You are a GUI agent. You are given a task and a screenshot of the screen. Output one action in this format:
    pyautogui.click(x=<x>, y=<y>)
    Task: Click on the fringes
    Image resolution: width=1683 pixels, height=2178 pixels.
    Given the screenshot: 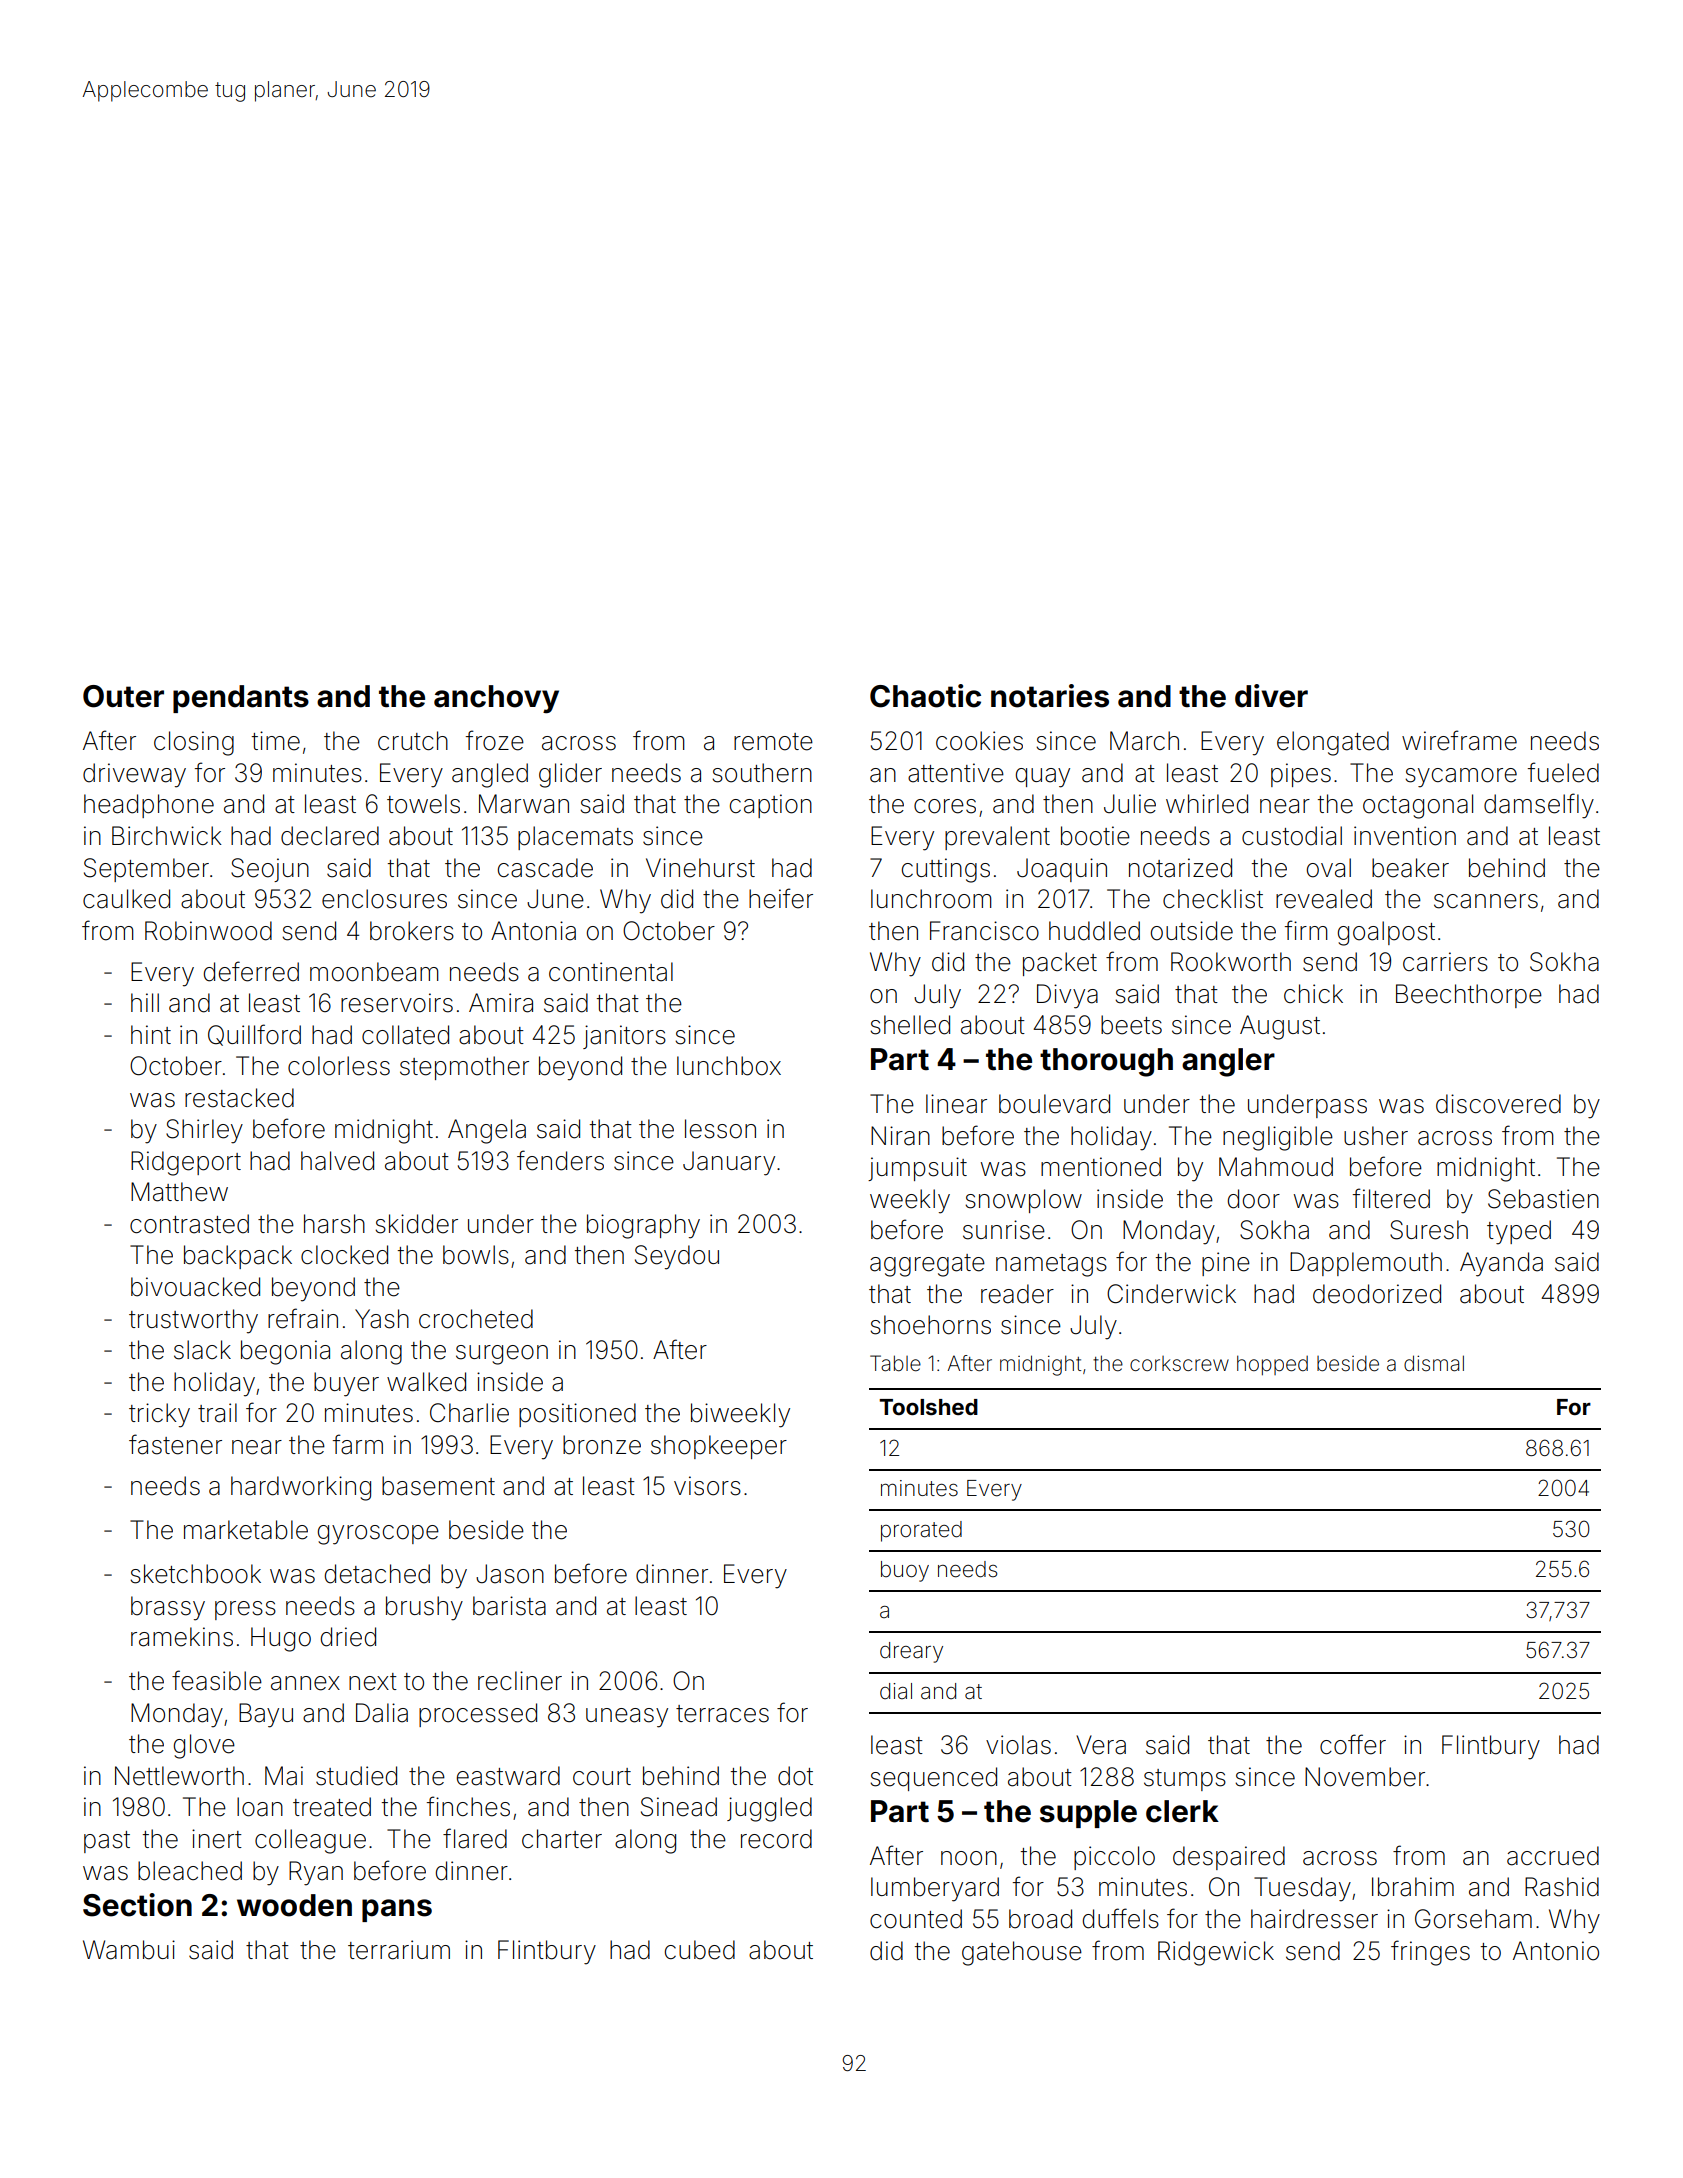 What is the action you would take?
    pyautogui.click(x=1430, y=1953)
